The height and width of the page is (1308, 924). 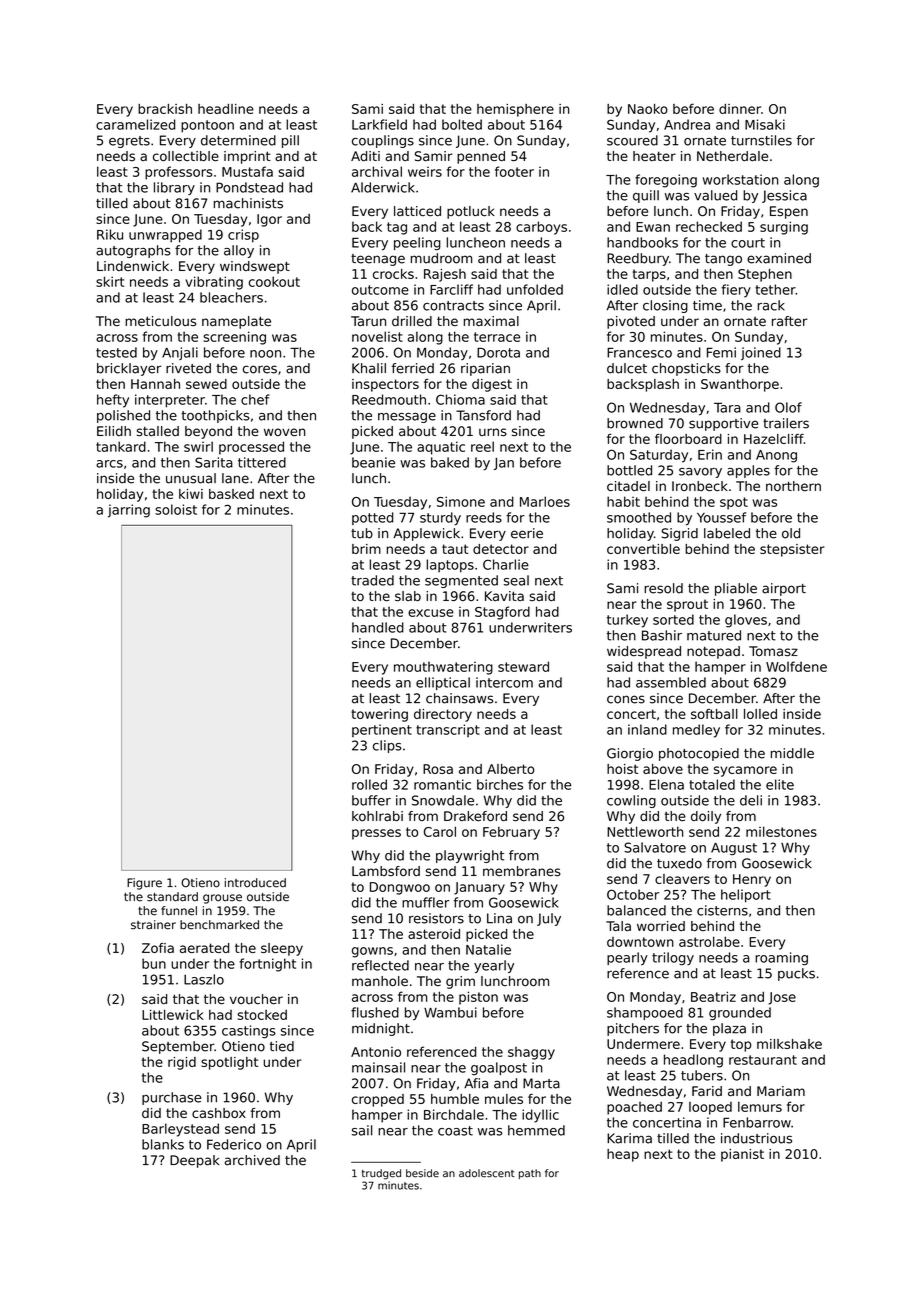 What do you see at coordinates (788, 407) in the page?
I see `Olof` at bounding box center [788, 407].
